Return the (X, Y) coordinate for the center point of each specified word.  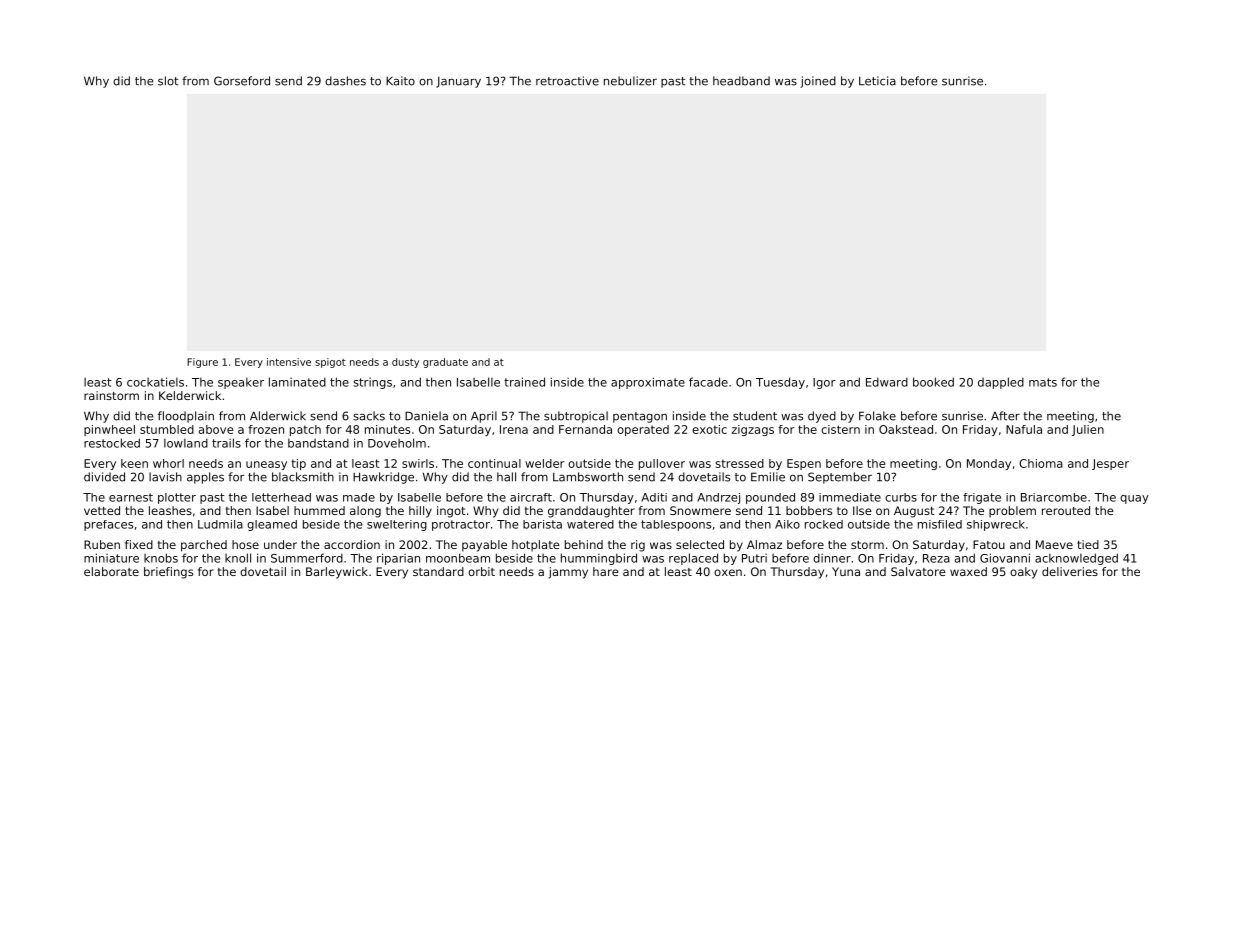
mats (1043, 382)
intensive (289, 362)
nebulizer (630, 81)
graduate (445, 363)
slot (168, 81)
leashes (170, 510)
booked (933, 382)
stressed (740, 463)
